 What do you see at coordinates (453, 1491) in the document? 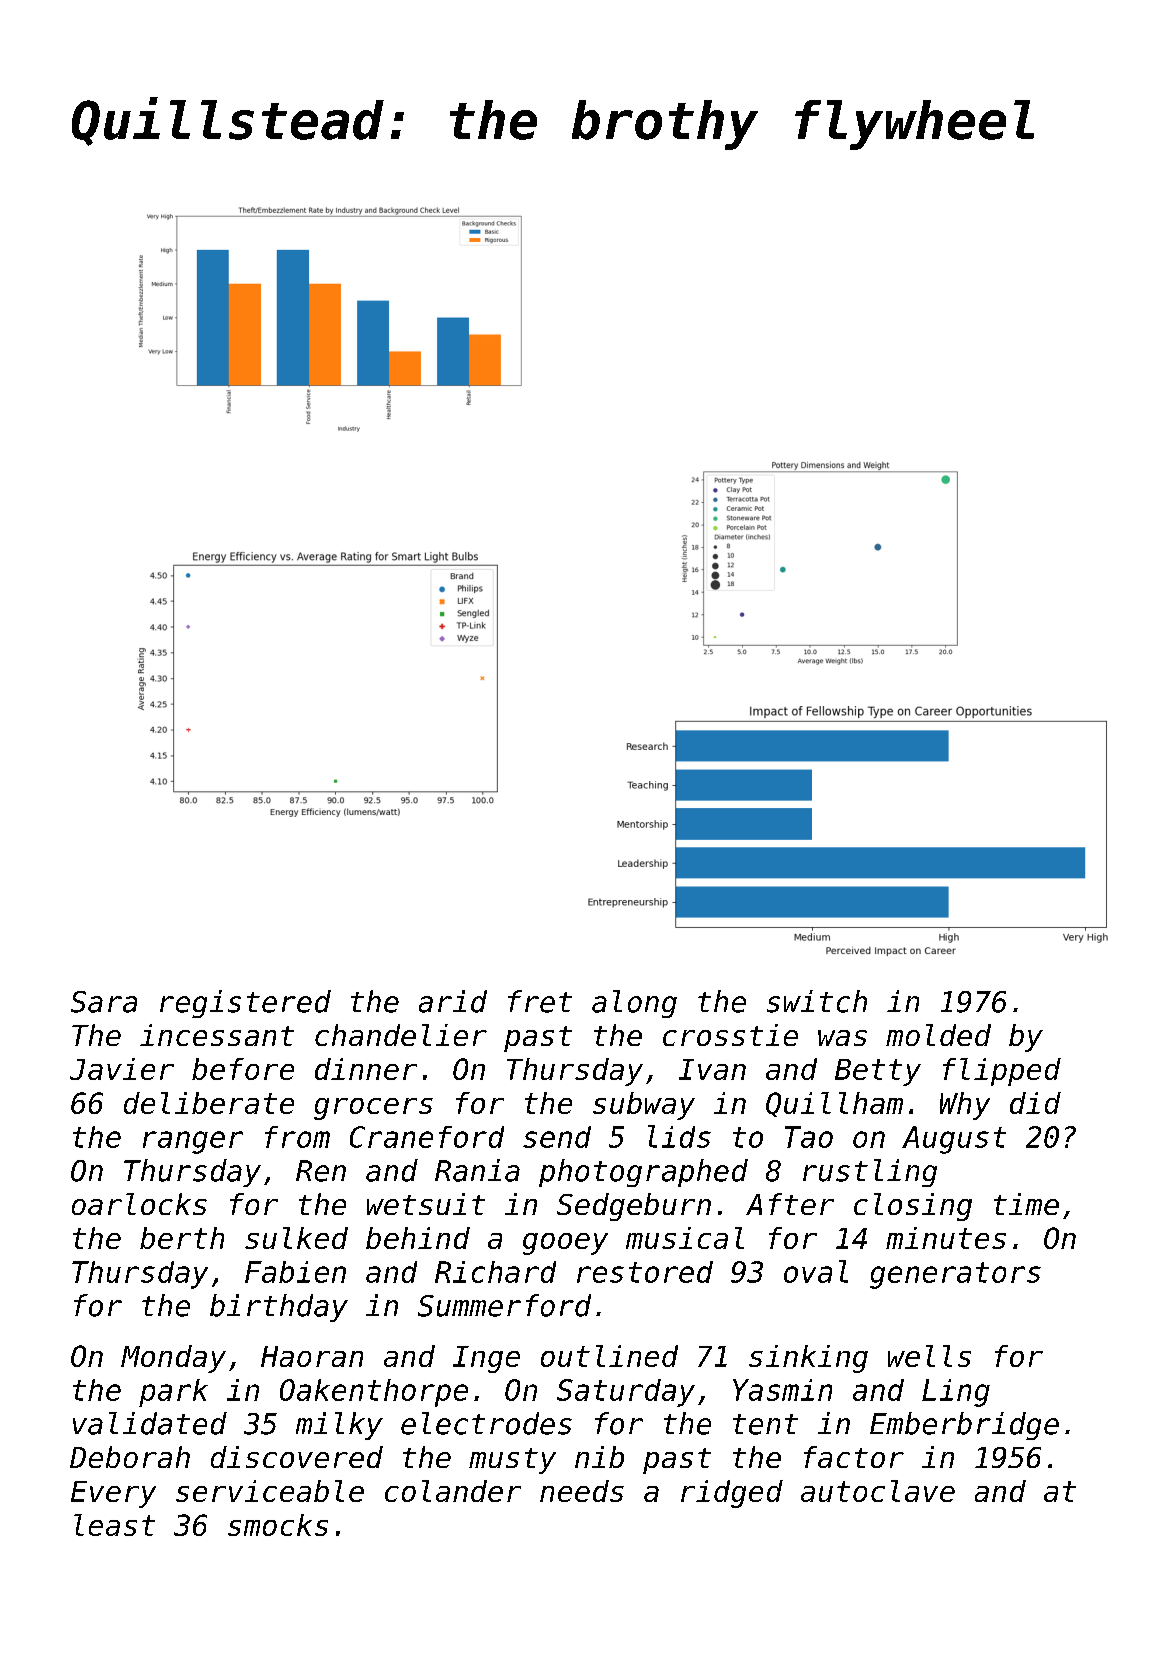
I see `colander` at bounding box center [453, 1491].
